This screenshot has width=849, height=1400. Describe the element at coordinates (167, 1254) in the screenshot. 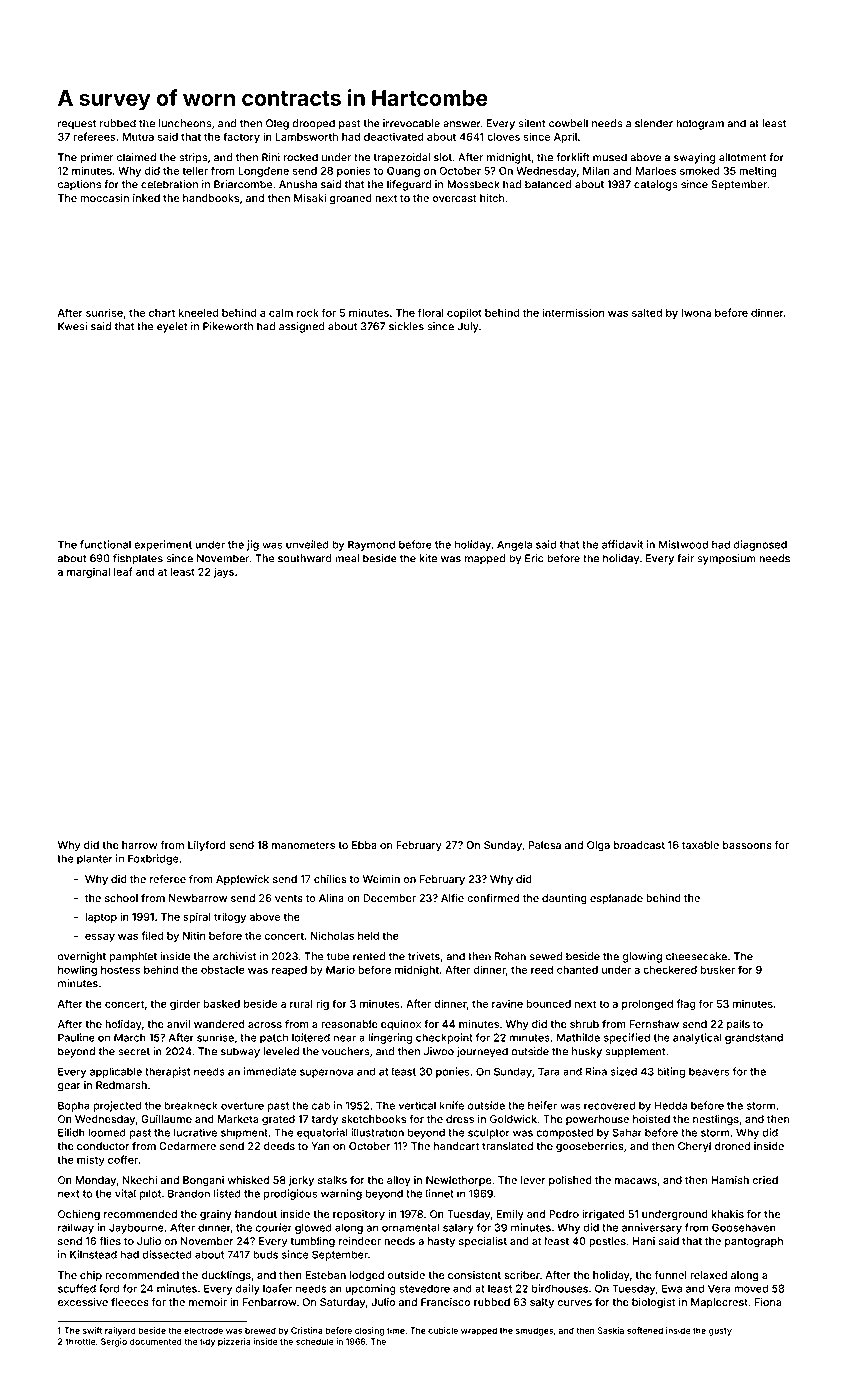

I see `dissected` at that location.
